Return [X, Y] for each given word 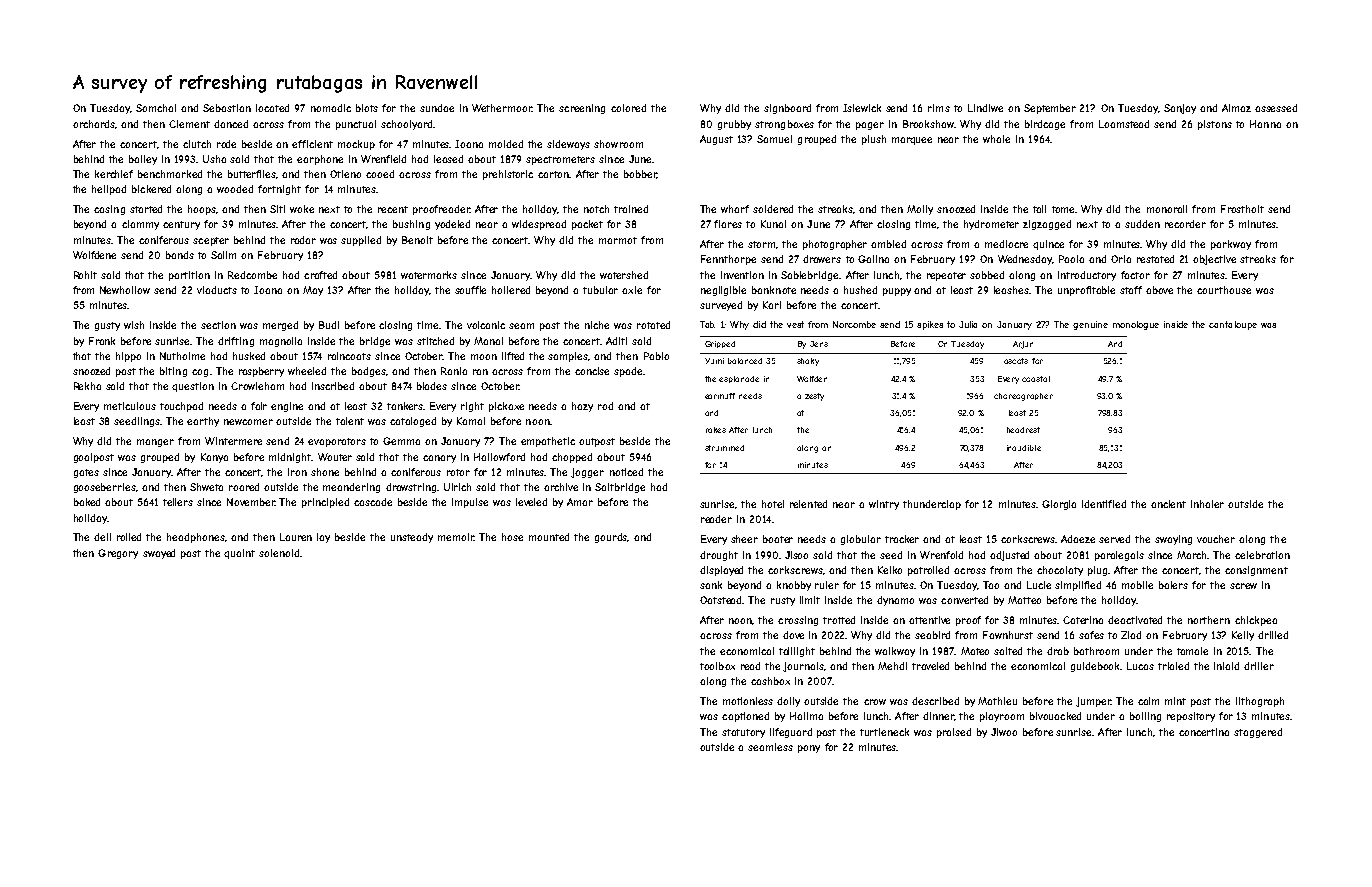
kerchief [114, 174]
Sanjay [1180, 109]
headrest [1023, 430]
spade [628, 372]
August [716, 140]
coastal [1036, 379]
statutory [743, 733]
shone [325, 472]
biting [173, 372]
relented [808, 504]
